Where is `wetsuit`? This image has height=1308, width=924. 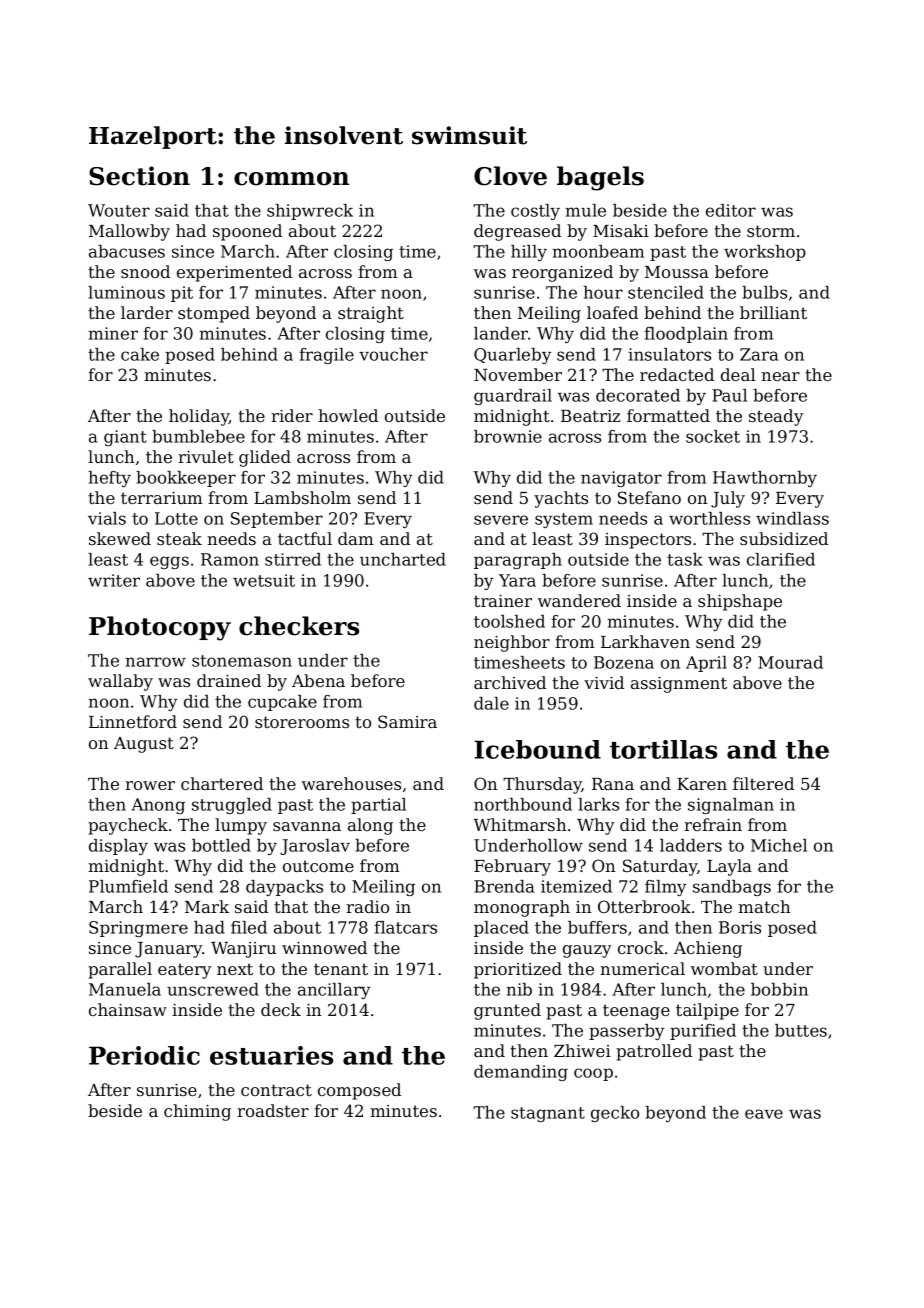
wetsuit is located at coordinates (264, 580).
